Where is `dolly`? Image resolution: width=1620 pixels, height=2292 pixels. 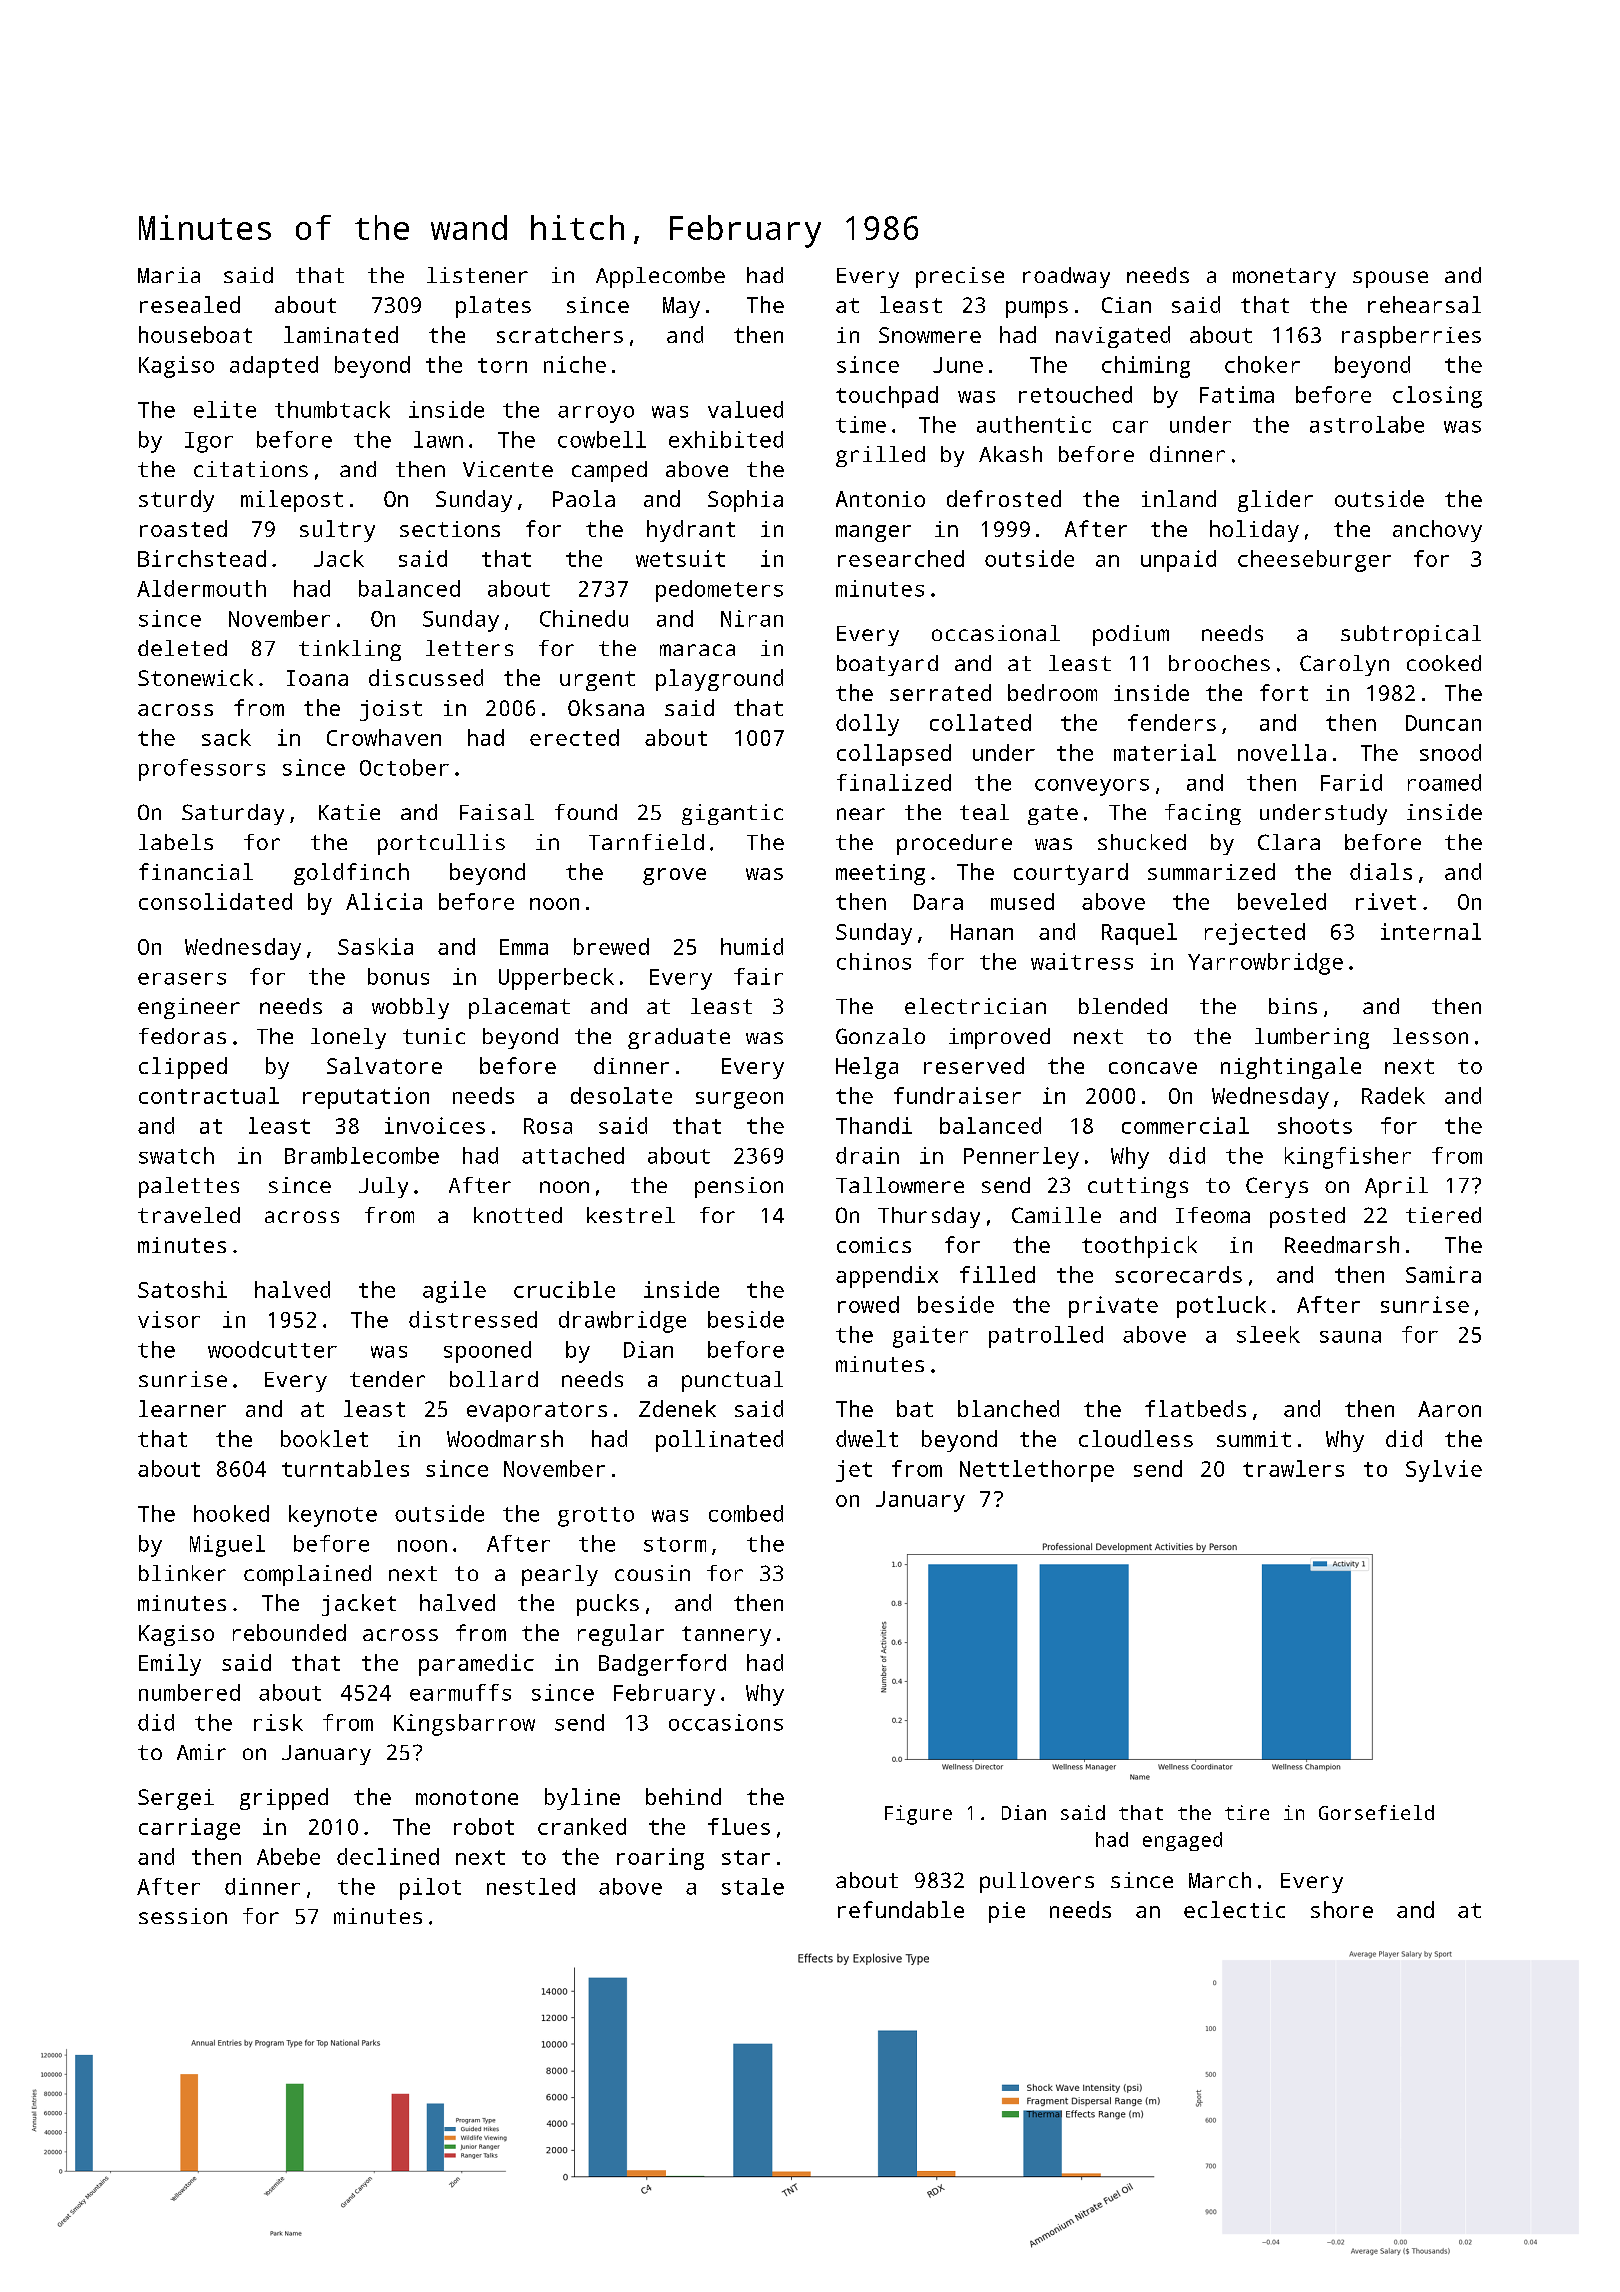 dolly is located at coordinates (867, 725).
